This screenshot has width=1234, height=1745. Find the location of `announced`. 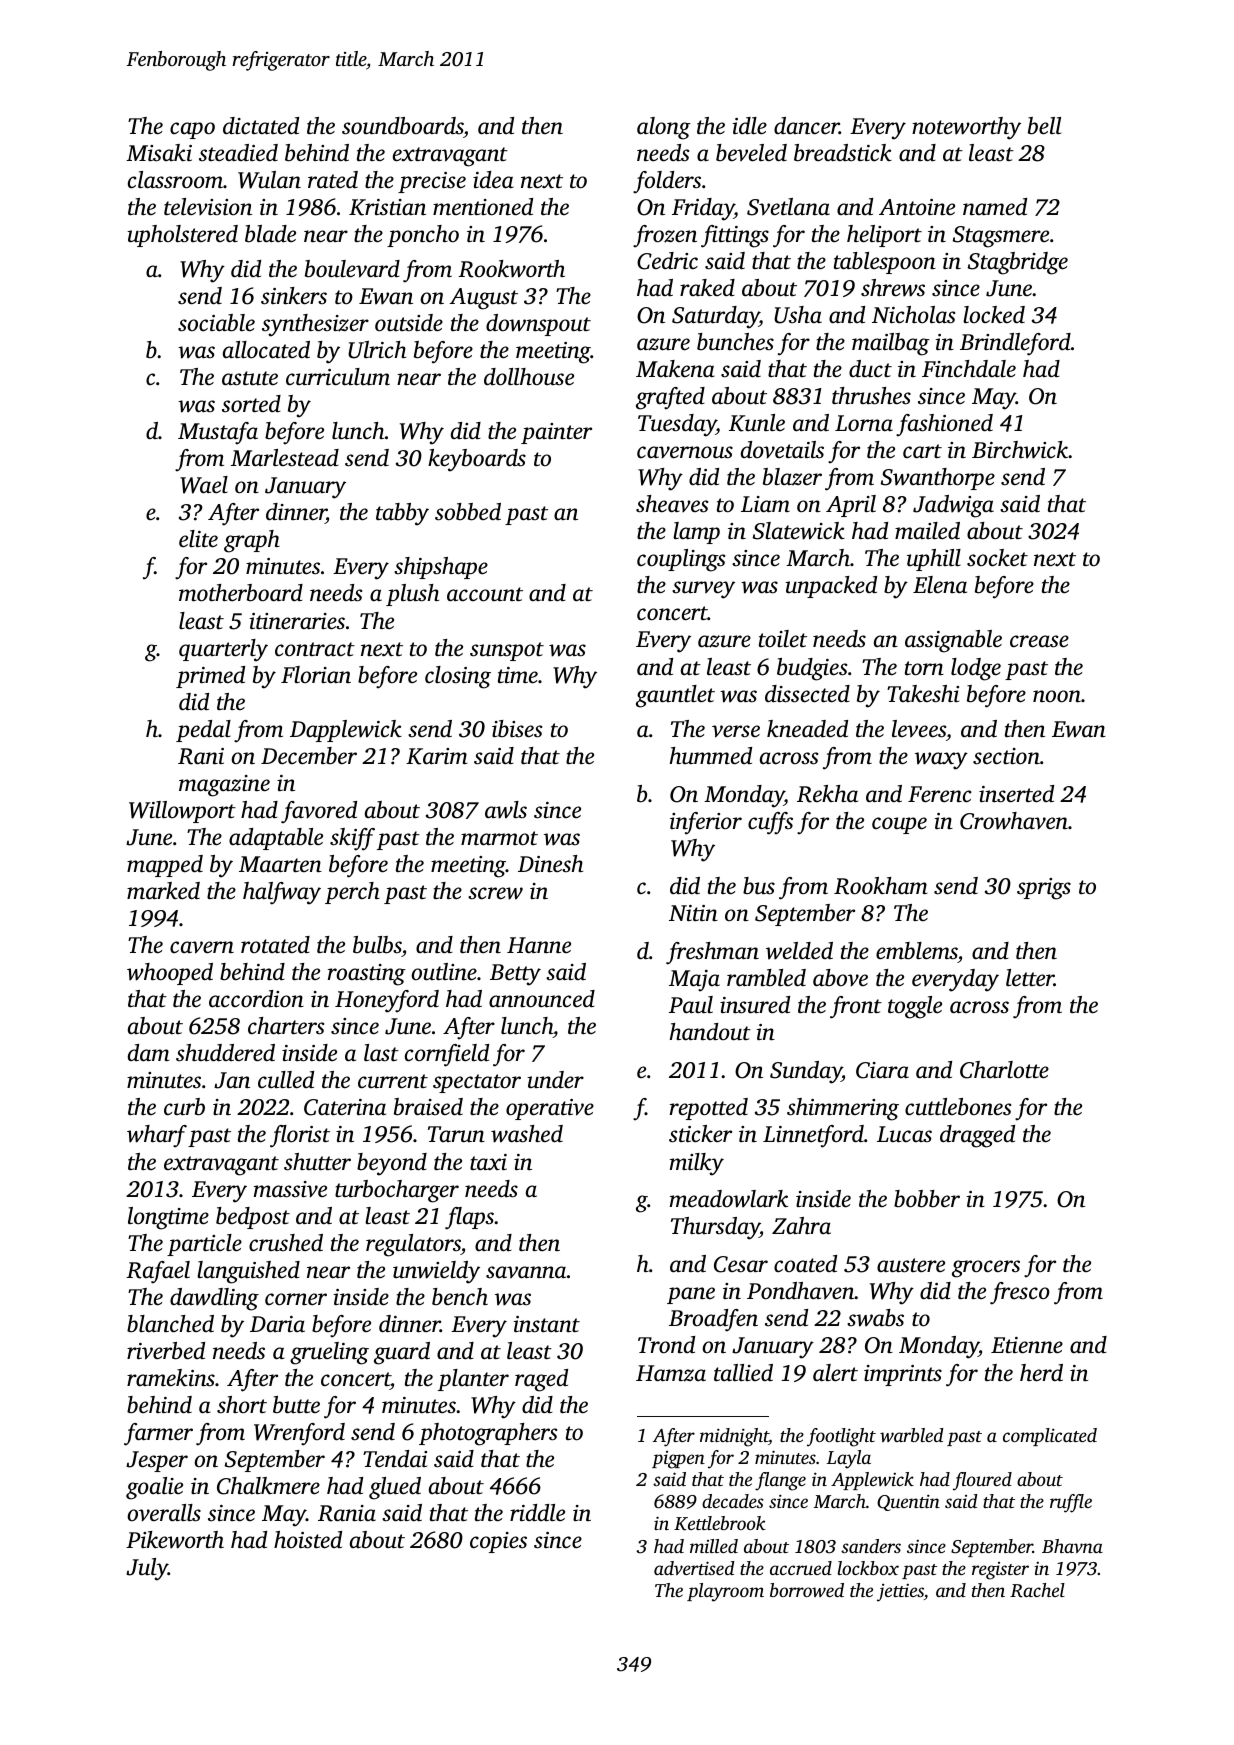

announced is located at coordinates (542, 999).
